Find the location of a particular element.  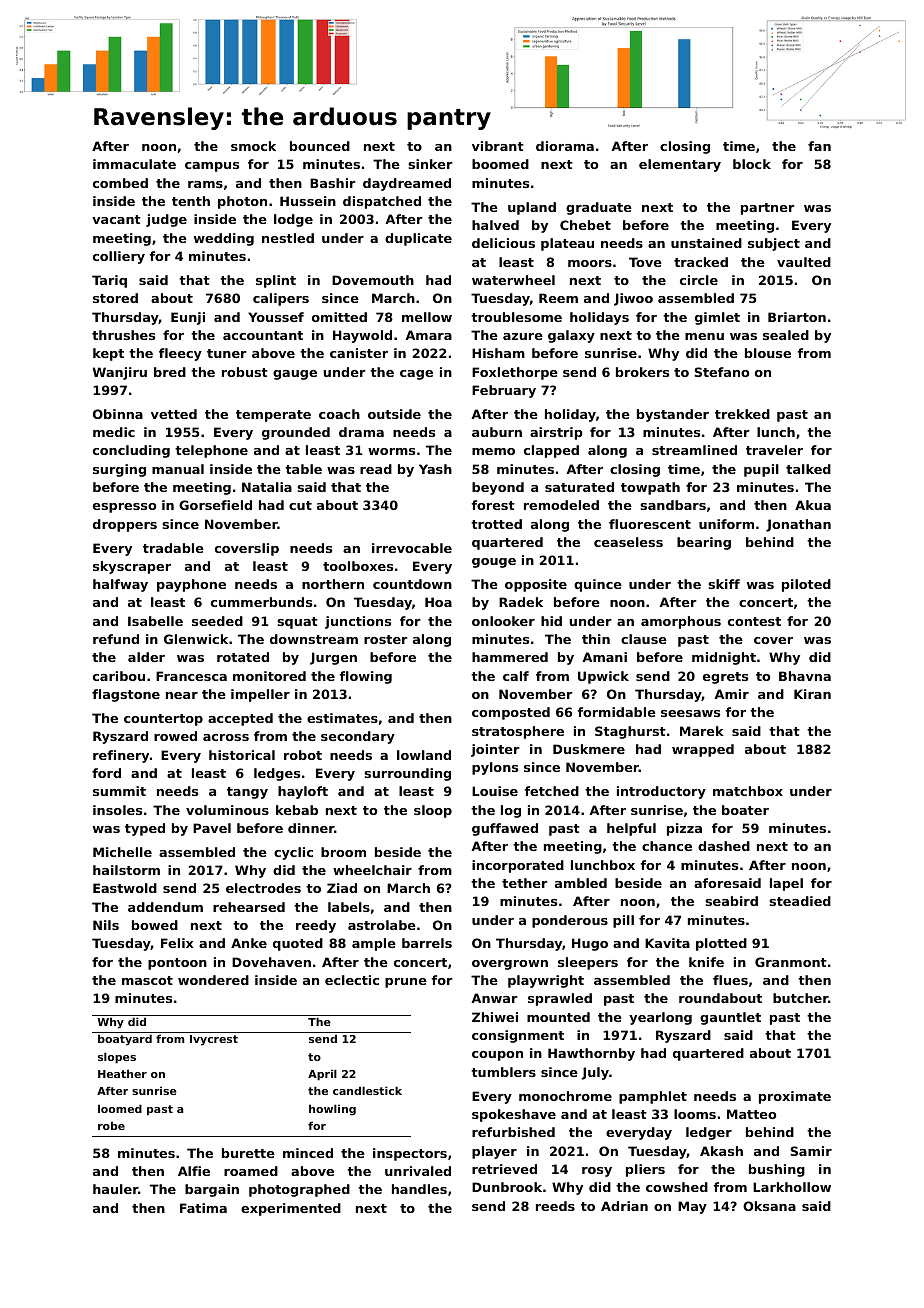

reeds is located at coordinates (555, 1206).
